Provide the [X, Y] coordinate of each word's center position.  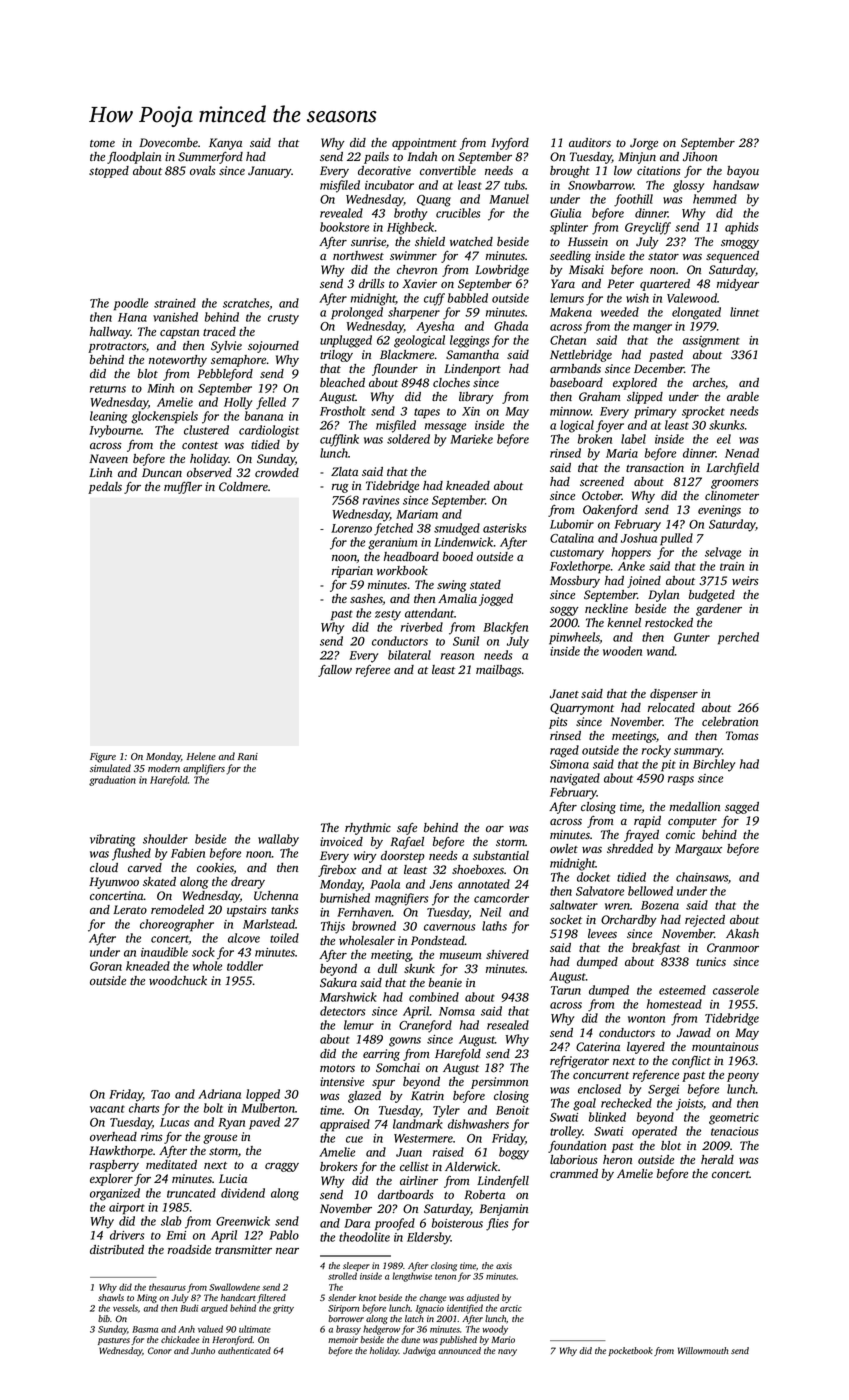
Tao [160, 1094]
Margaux [698, 850]
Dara [357, 1223]
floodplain [134, 158]
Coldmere [243, 487]
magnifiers [401, 899]
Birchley [714, 765]
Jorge [644, 144]
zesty [388, 615]
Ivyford [510, 144]
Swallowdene [234, 1287]
